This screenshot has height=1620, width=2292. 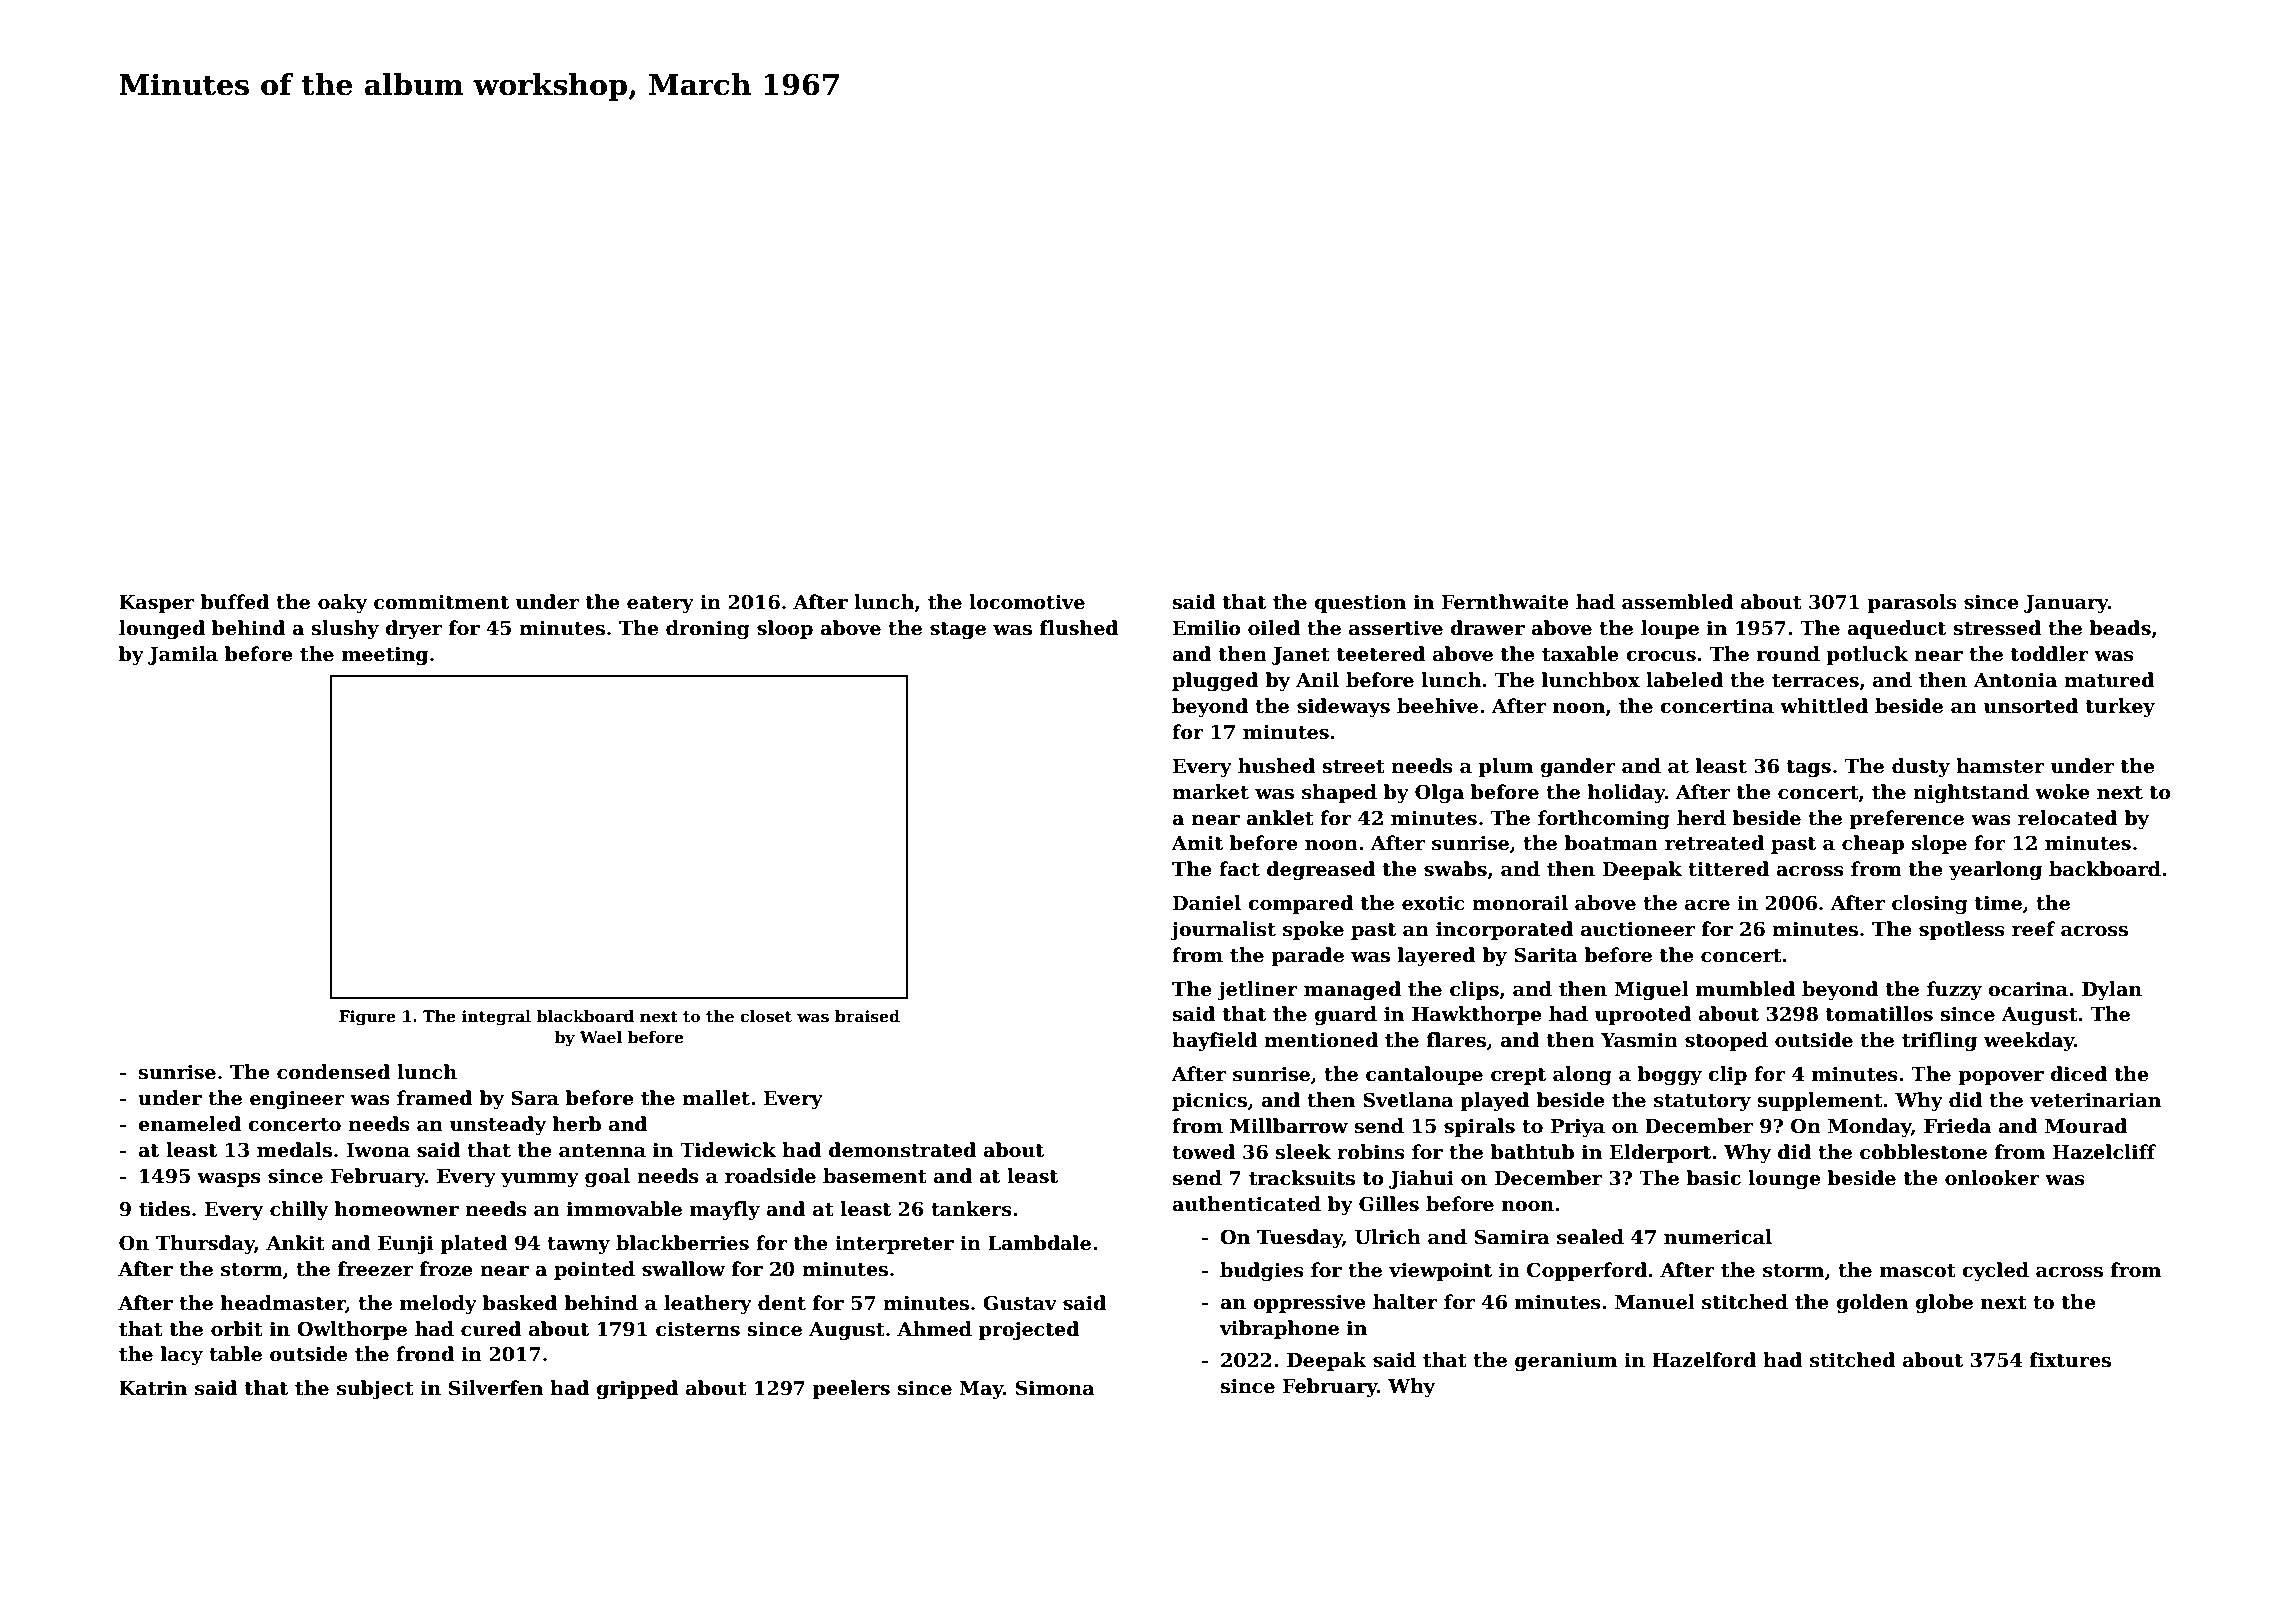 What do you see at coordinates (1257, 990) in the screenshot?
I see `jetliner` at bounding box center [1257, 990].
